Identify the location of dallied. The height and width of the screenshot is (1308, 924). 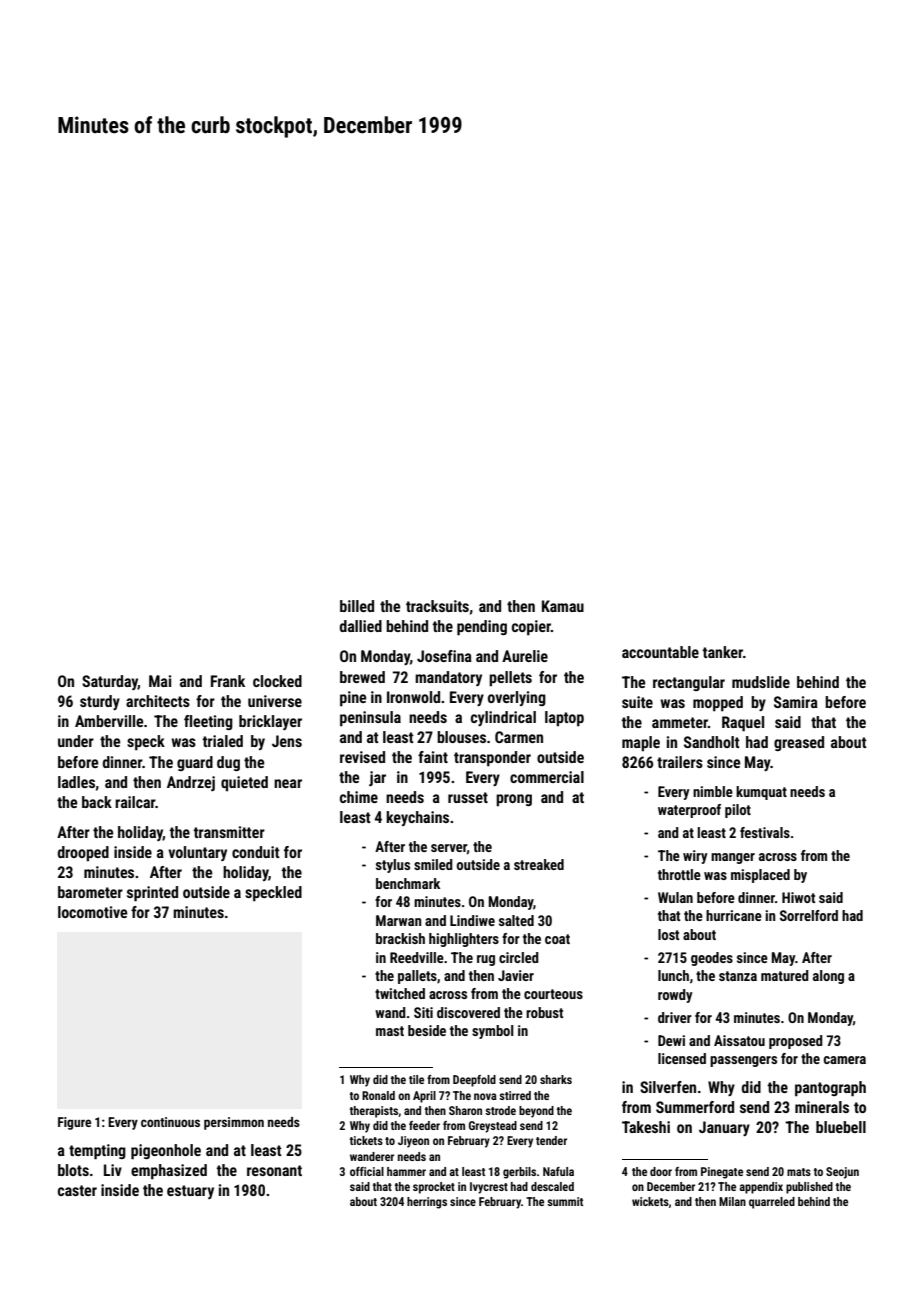
(361, 626).
